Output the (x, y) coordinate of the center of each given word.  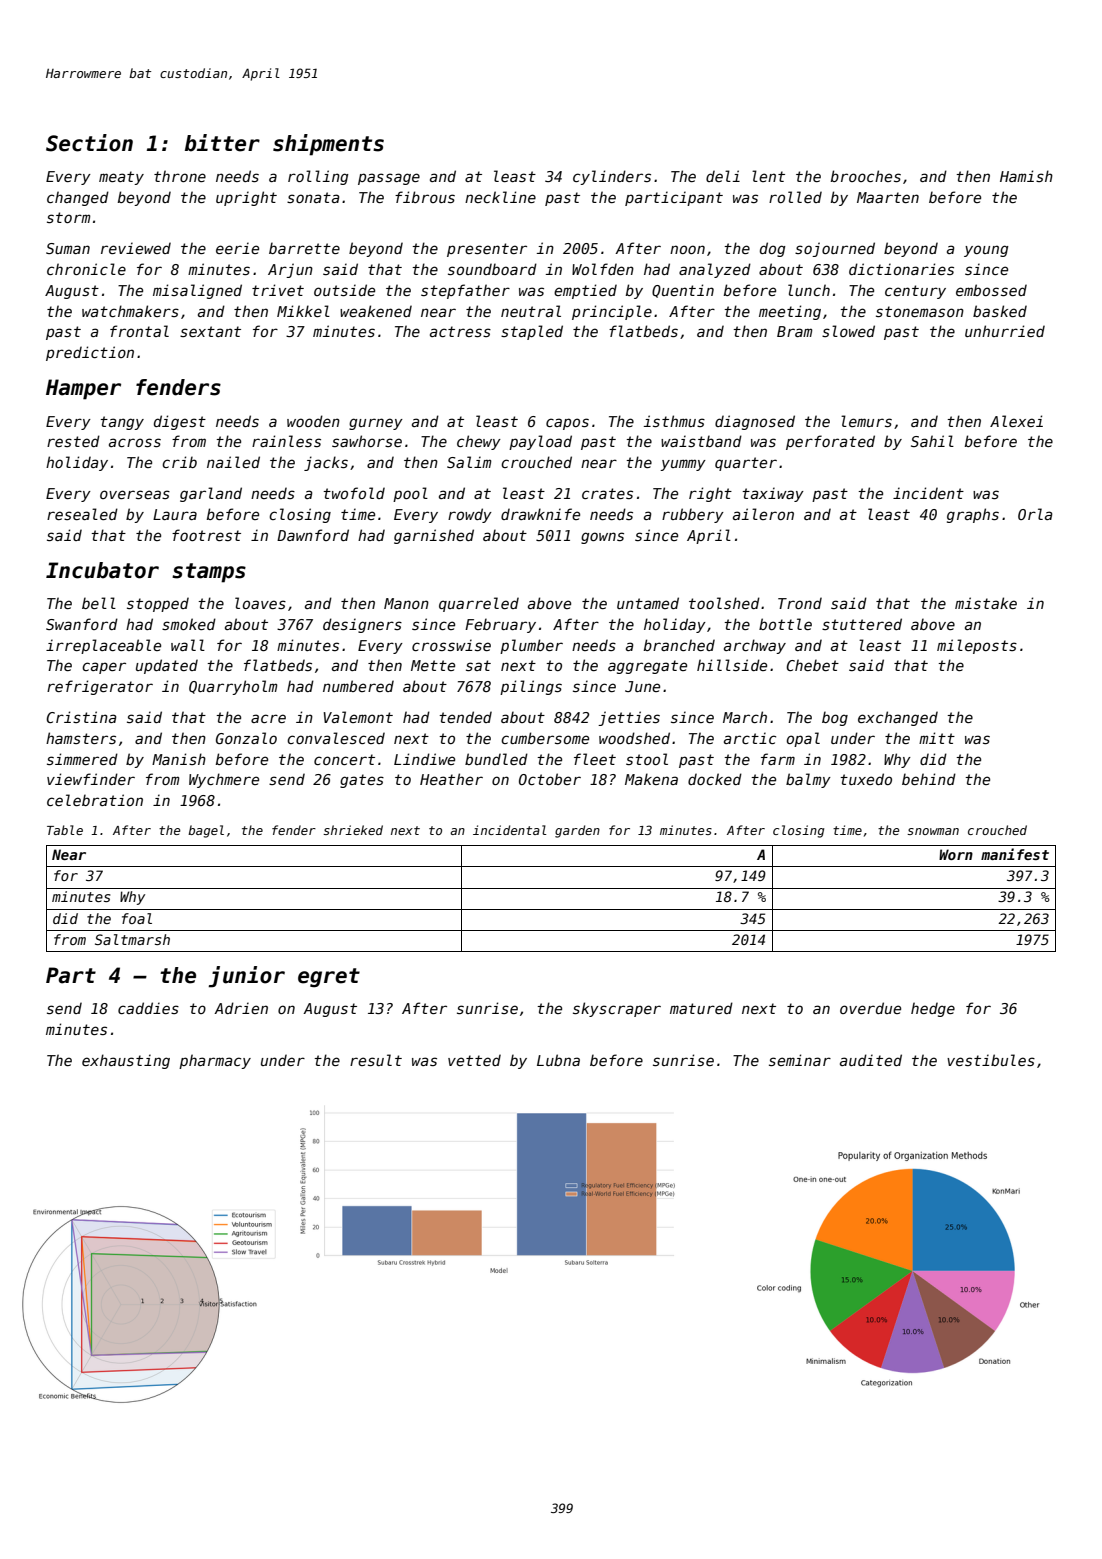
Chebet (812, 665)
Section (89, 143)
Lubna (558, 1060)
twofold (354, 493)
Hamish (1026, 176)
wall (188, 645)
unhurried (1005, 331)
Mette (433, 665)
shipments (328, 145)
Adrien (241, 1008)
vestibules (991, 1060)
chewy (479, 442)
